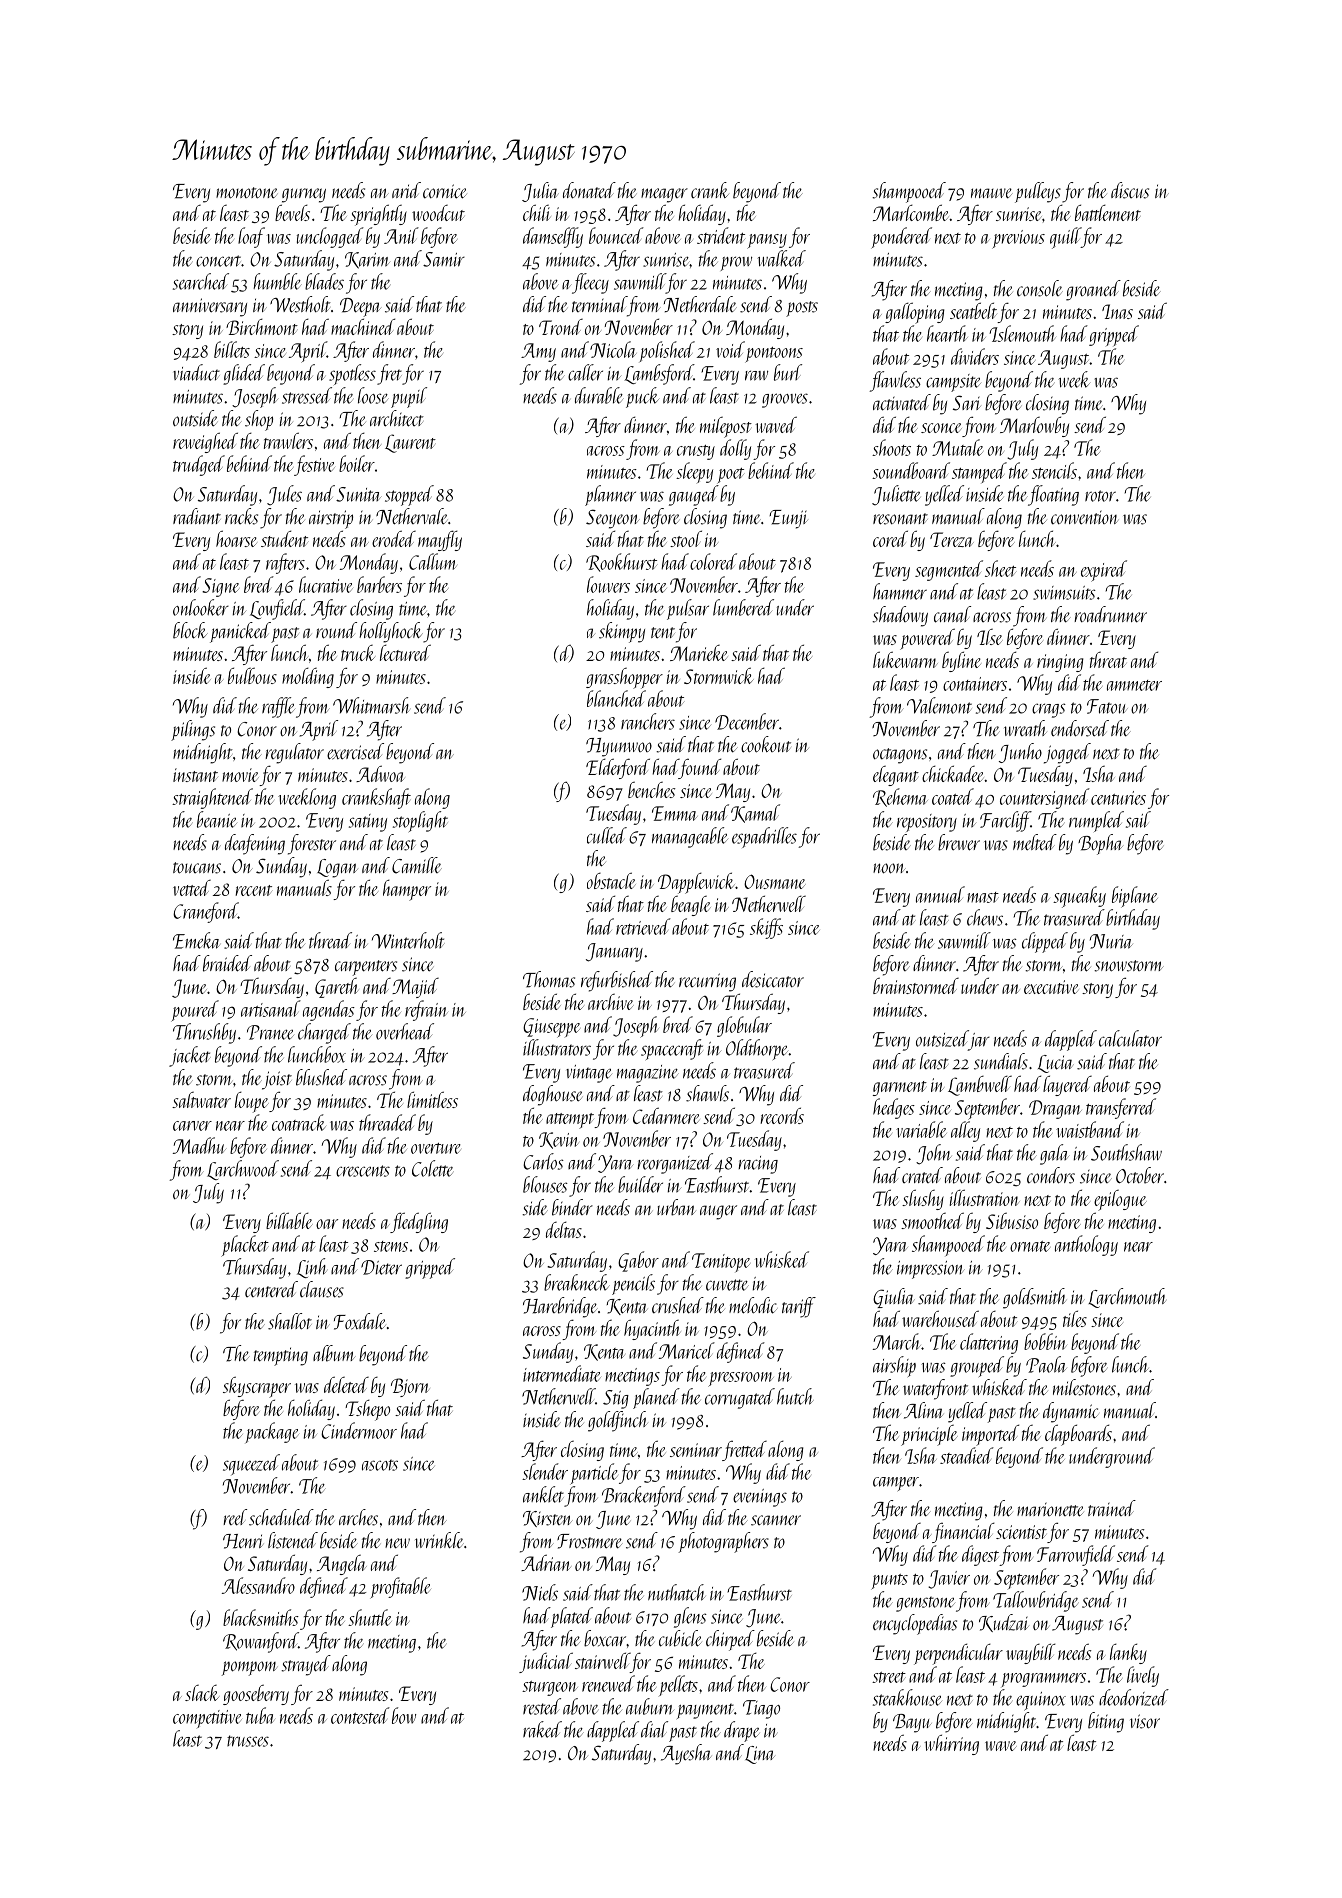 Image resolution: width=1342 pixels, height=1898 pixels. I want to click on planner, so click(610, 495).
